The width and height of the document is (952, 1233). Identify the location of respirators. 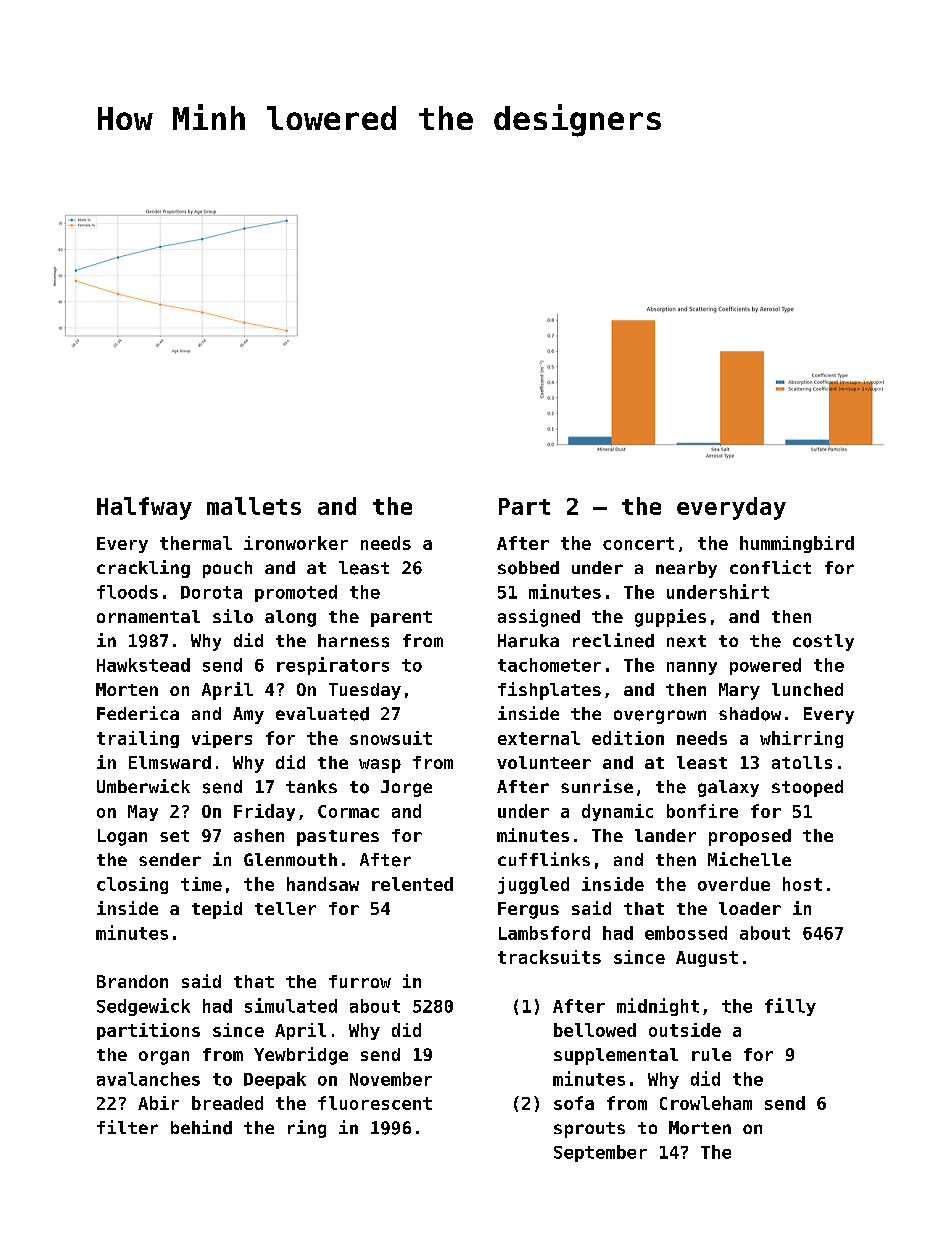
(333, 666).
